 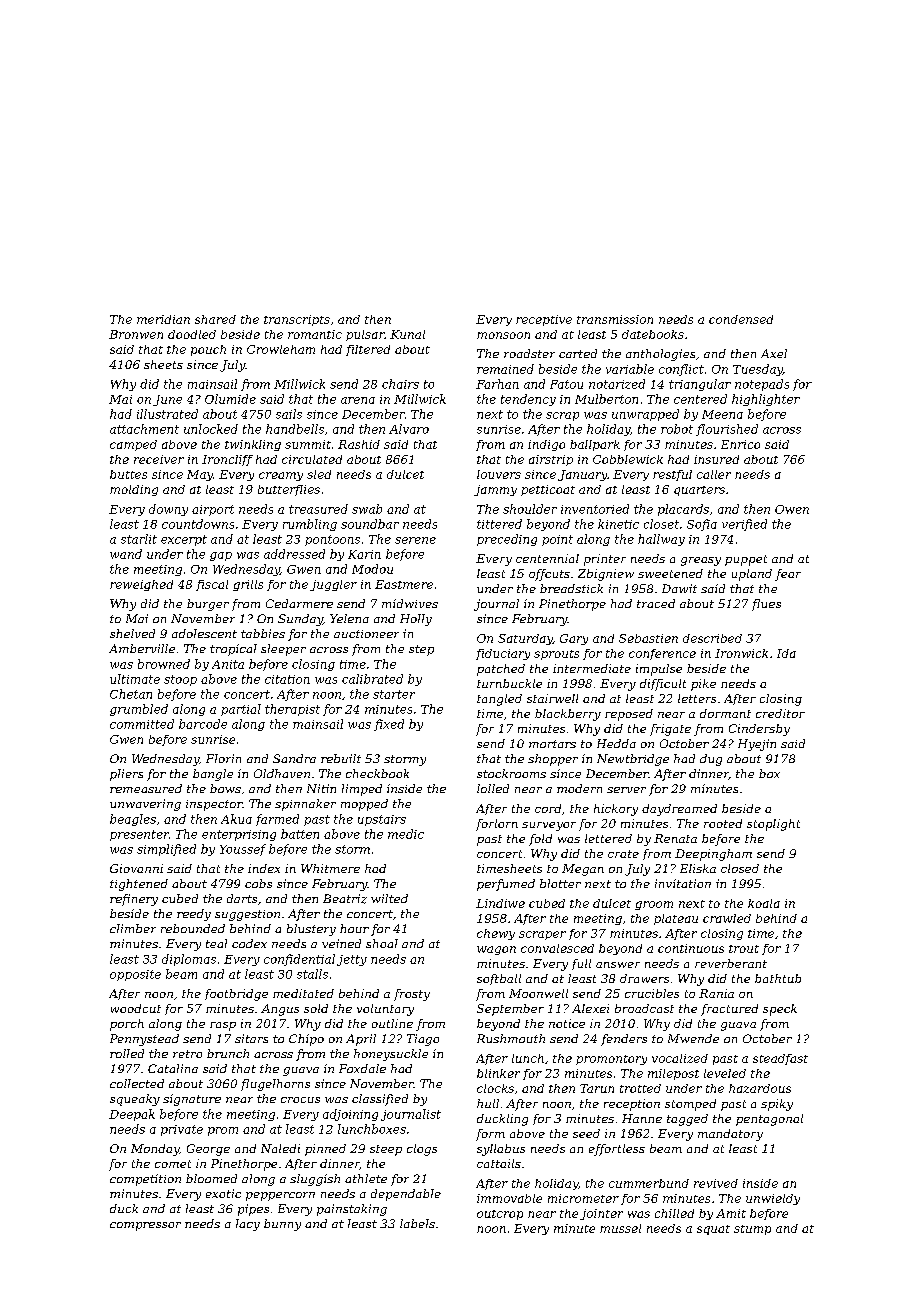 I want to click on Newtbridge, so click(x=633, y=760).
